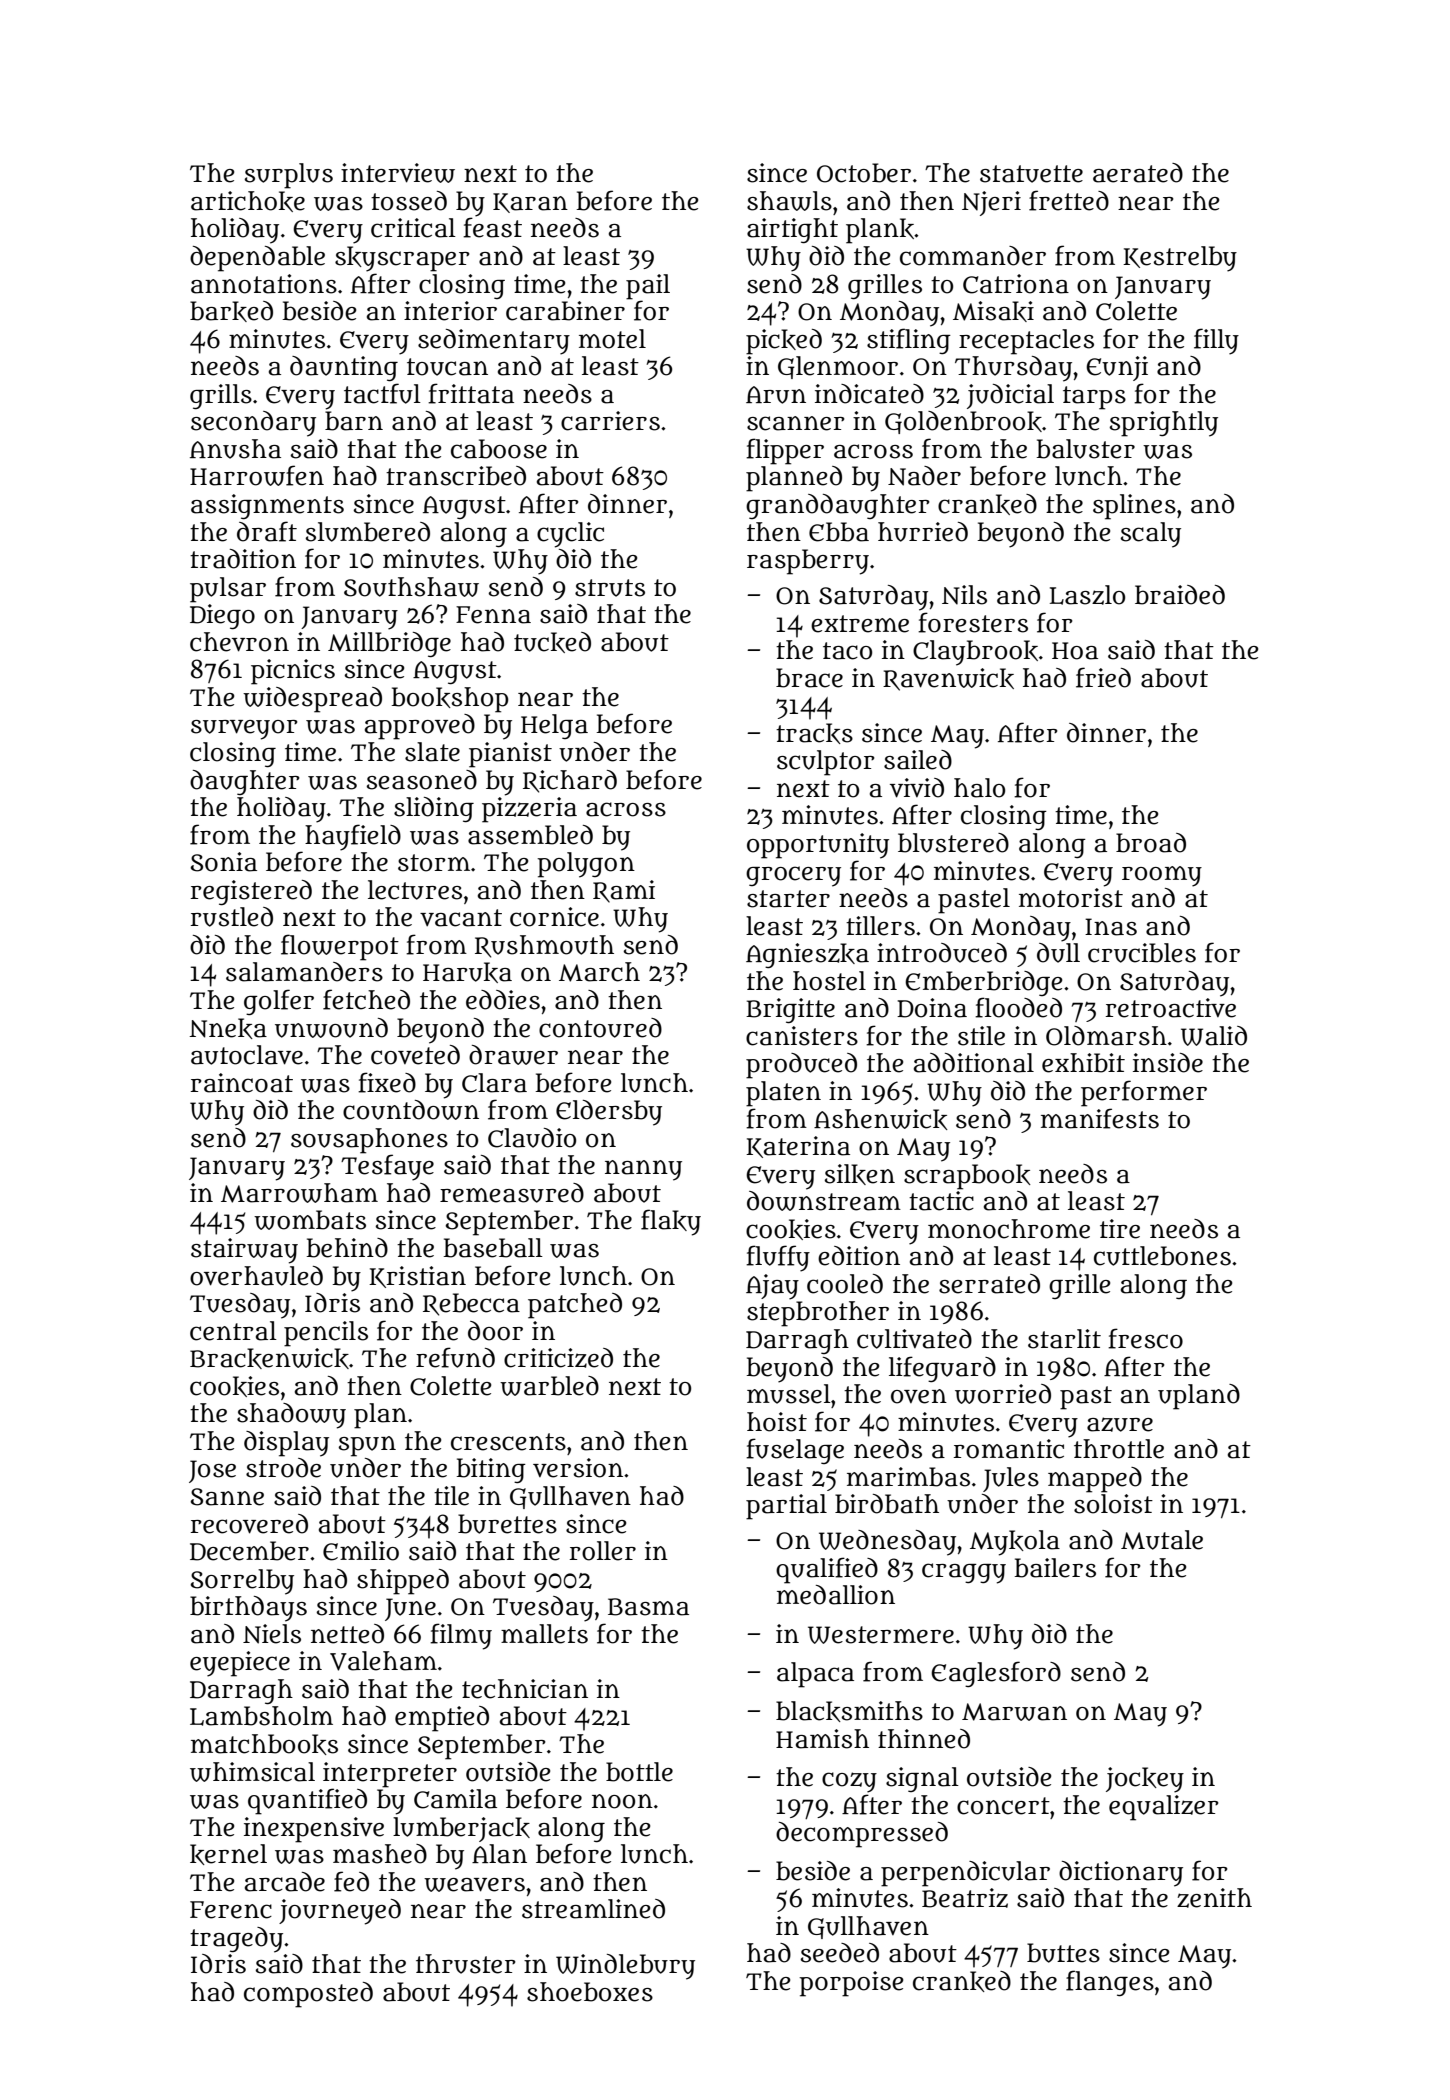 The width and height of the document is (1450, 2100). Describe the element at coordinates (590, 1992) in the document. I see `shoeboxes` at that location.
